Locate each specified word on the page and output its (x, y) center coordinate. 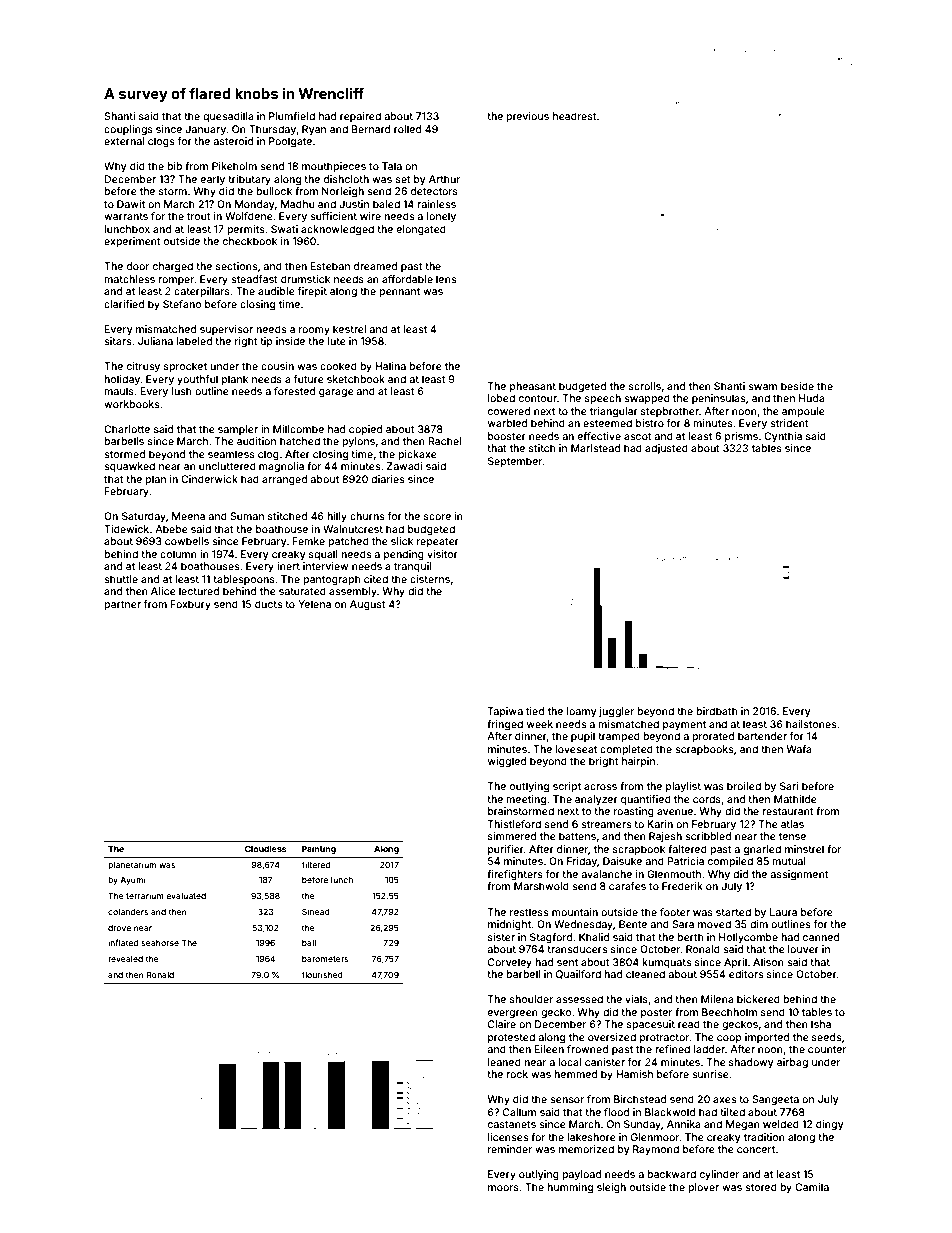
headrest (575, 116)
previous (527, 117)
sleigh (611, 1188)
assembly (353, 592)
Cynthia (783, 437)
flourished (322, 974)
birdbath (717, 711)
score (437, 517)
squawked (129, 467)
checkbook (250, 241)
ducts (268, 604)
